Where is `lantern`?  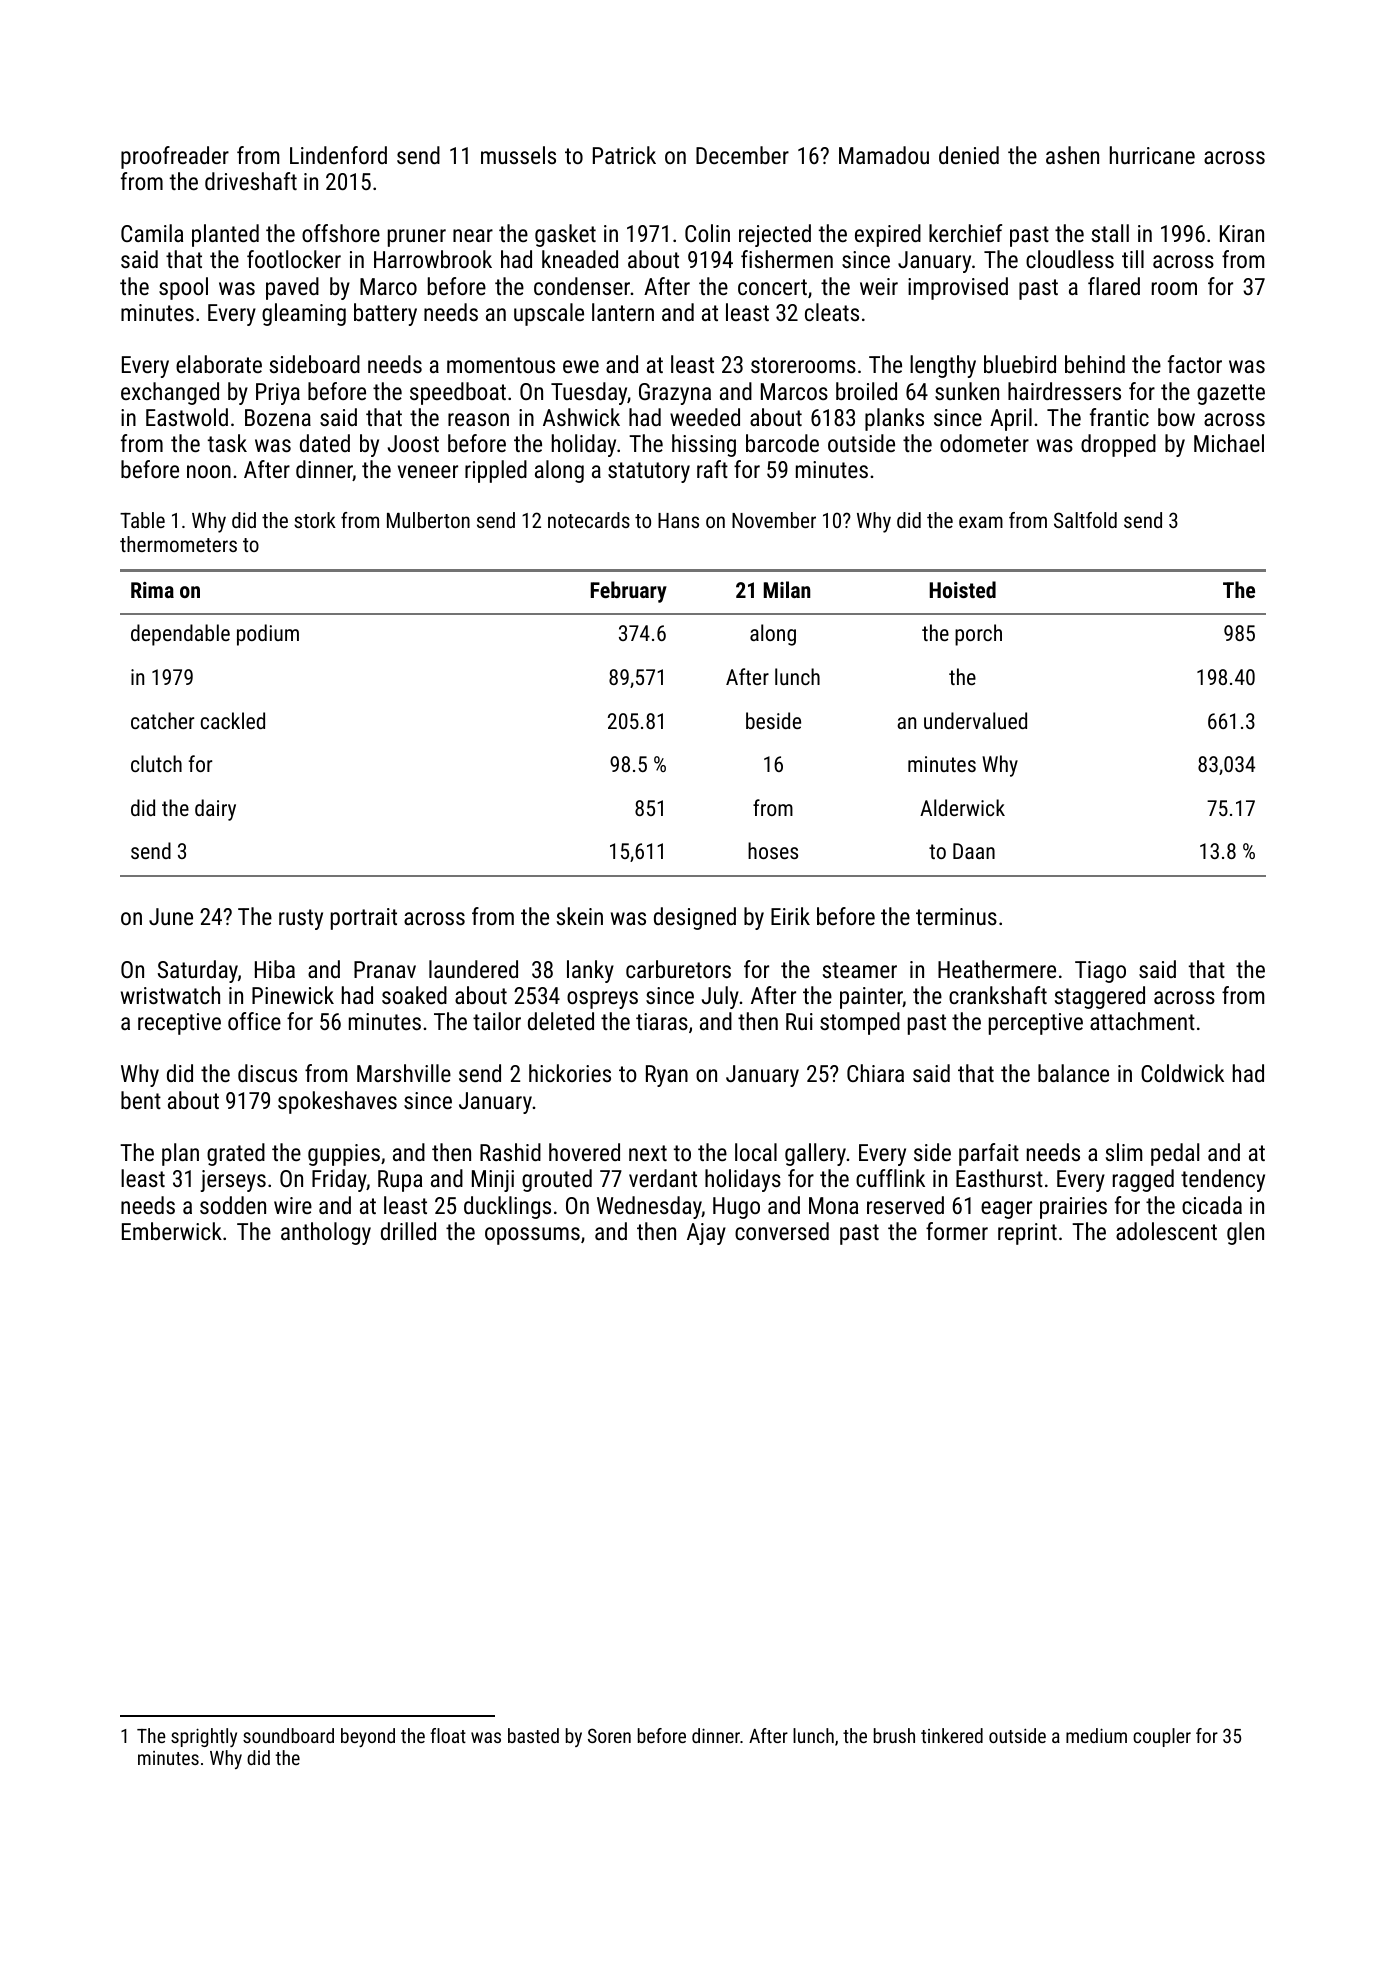
lantern is located at coordinates (623, 312).
